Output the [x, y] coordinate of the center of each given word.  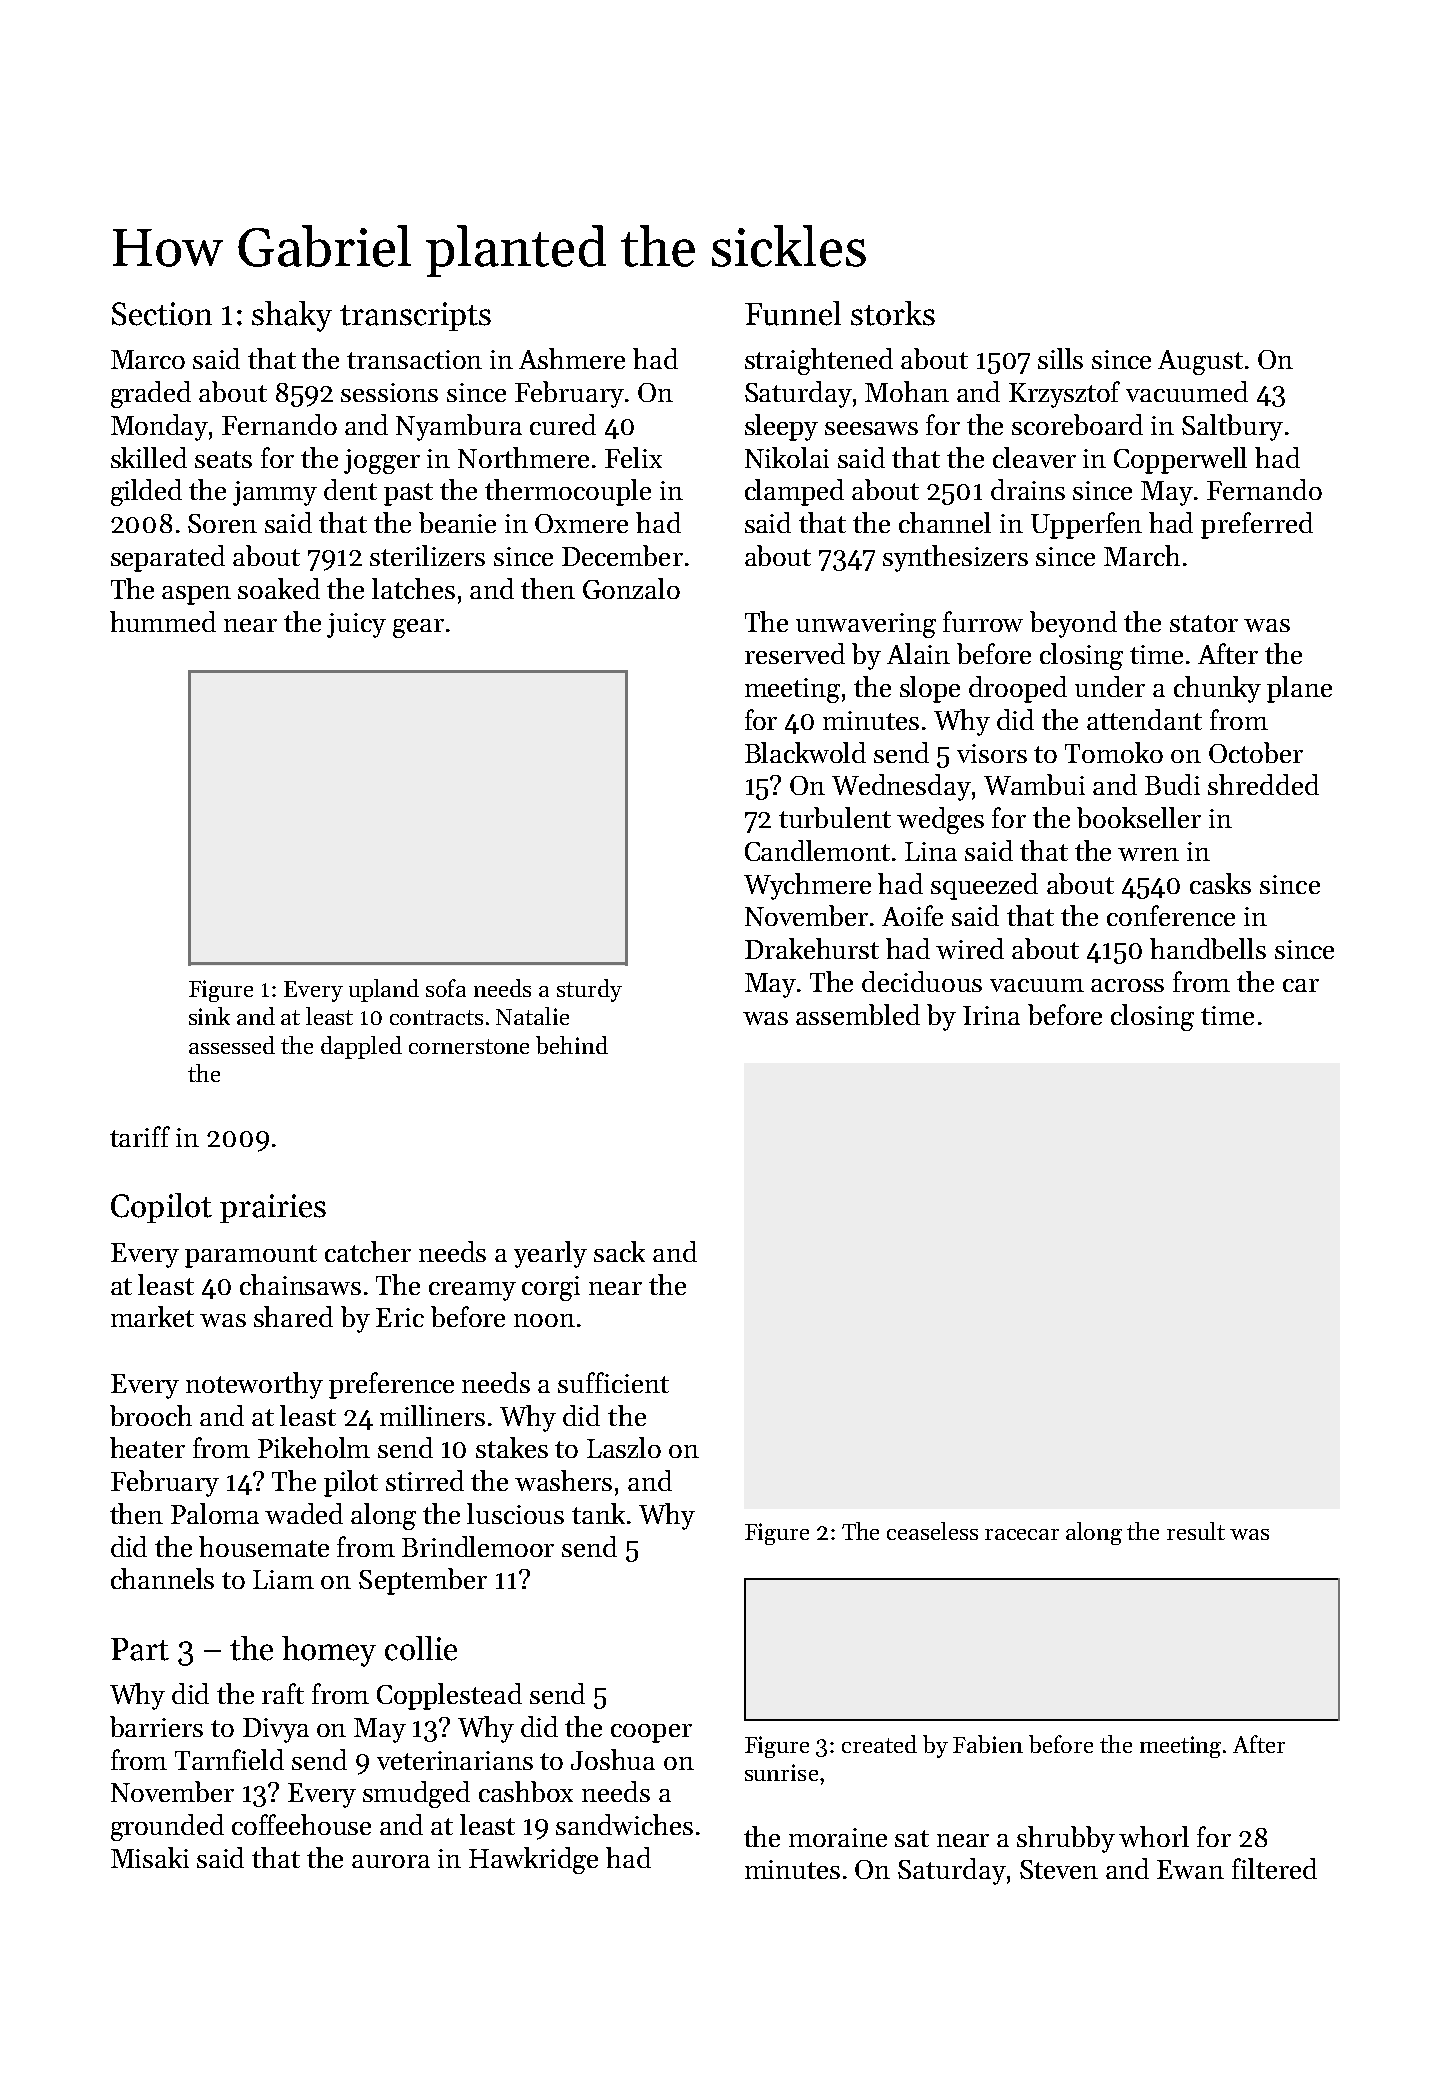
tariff [140, 1136]
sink [209, 1016]
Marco [148, 359]
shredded [1263, 784]
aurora [391, 1861]
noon [544, 1320]
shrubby [1066, 1839]
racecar [1022, 1534]
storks [893, 313]
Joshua [613, 1759]
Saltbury [1232, 427]
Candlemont [817, 850]
